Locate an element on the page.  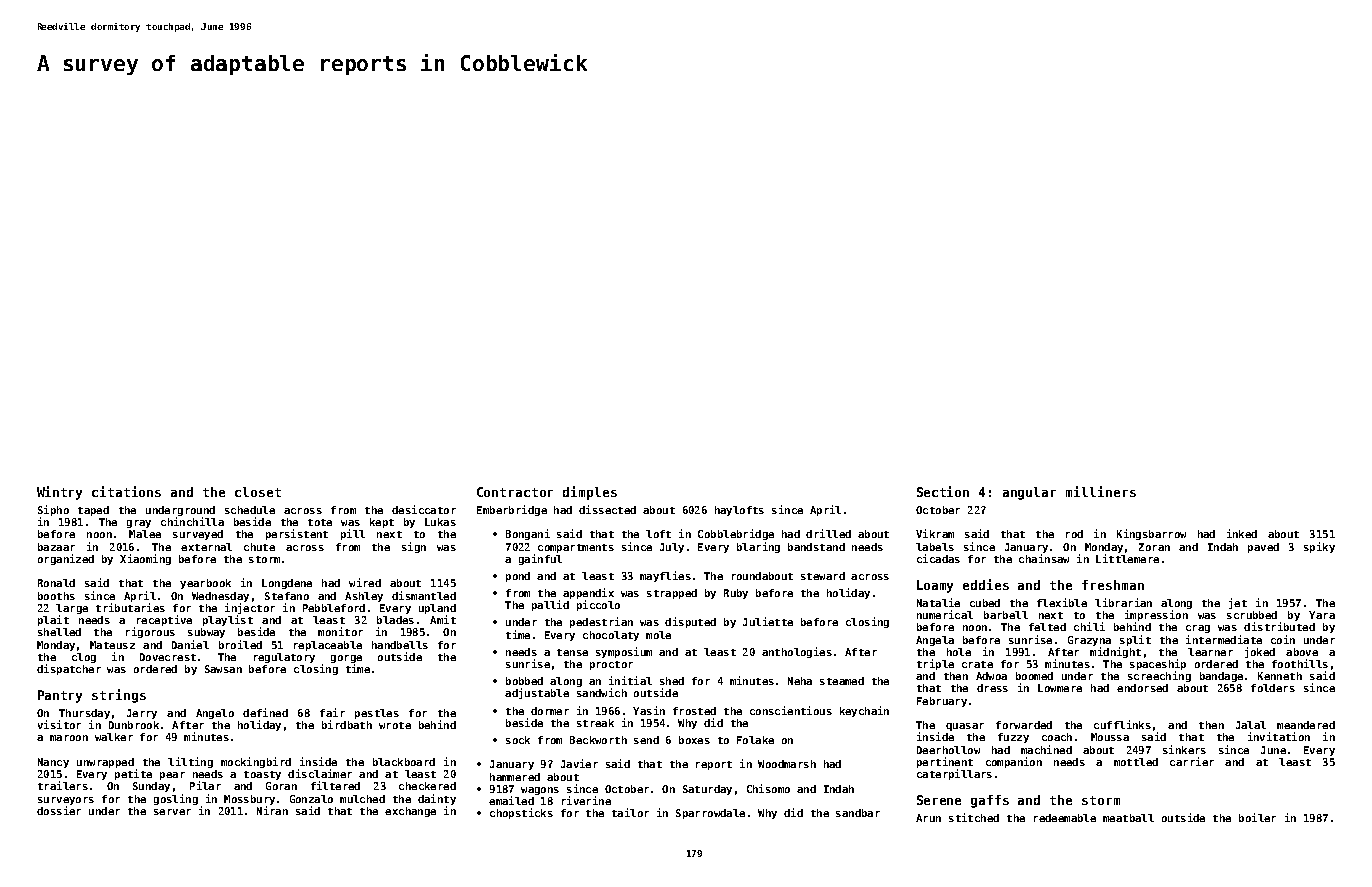
Juliette is located at coordinates (768, 621).
